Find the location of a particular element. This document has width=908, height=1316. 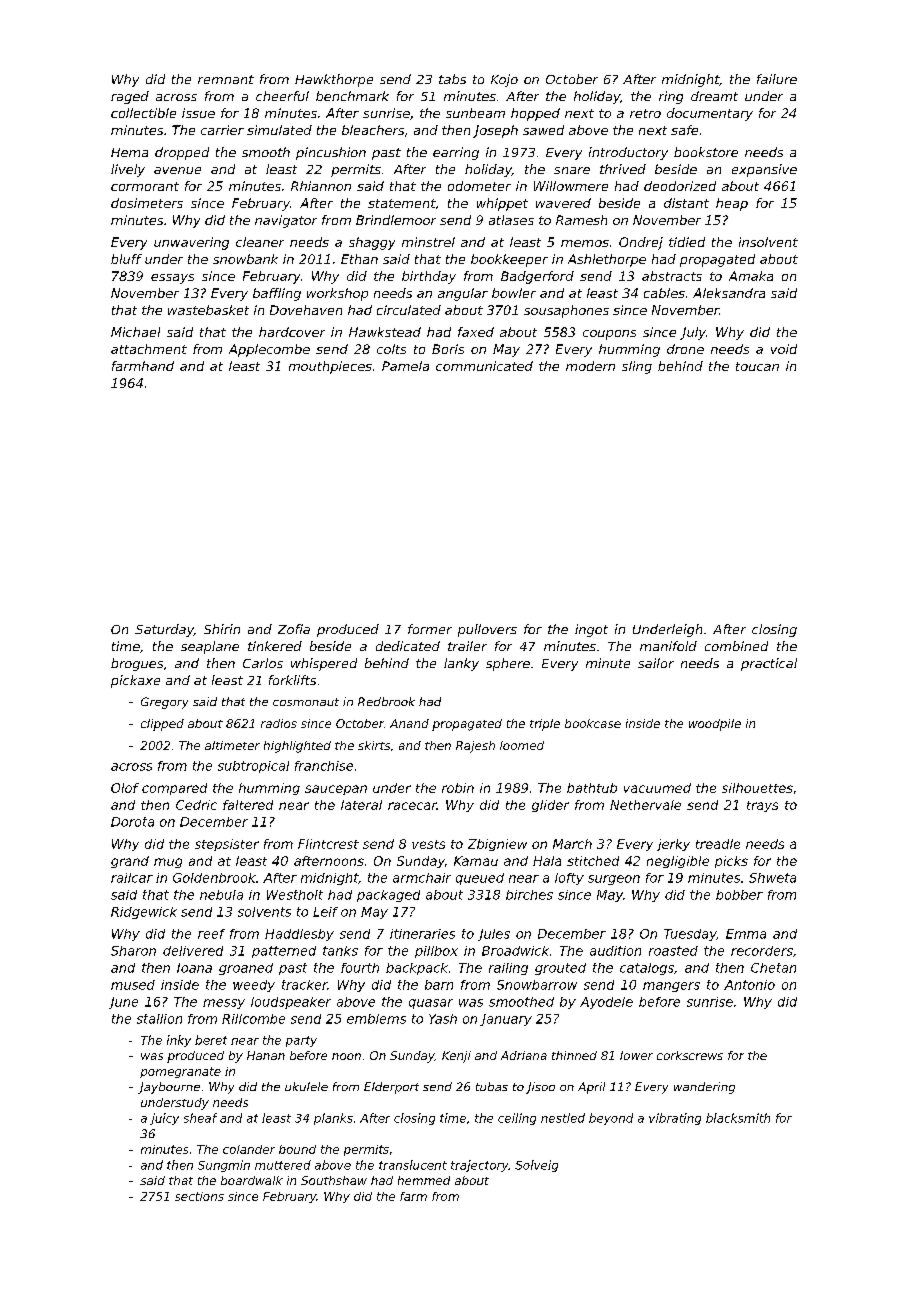

Kojo is located at coordinates (504, 80).
